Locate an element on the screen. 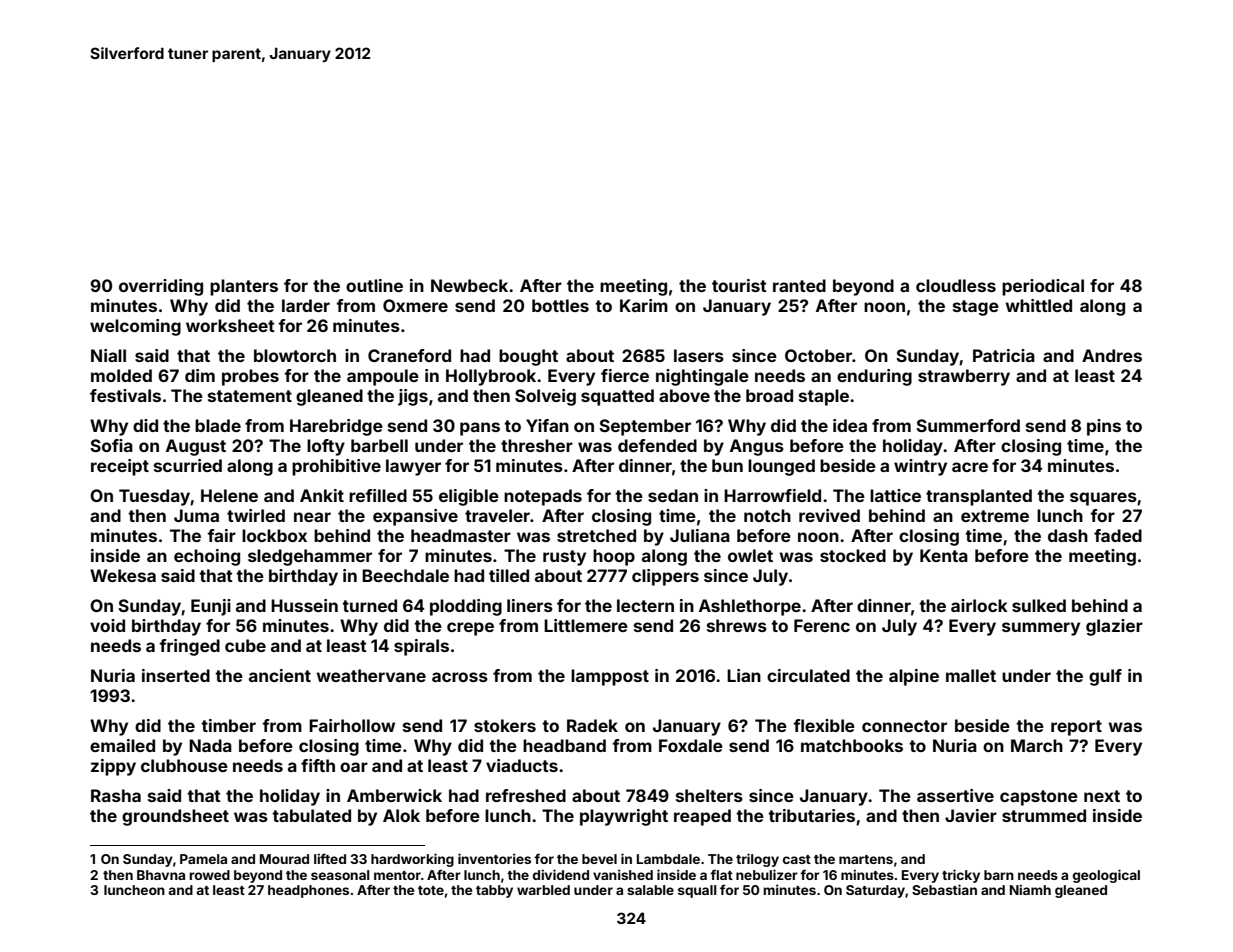 This screenshot has height=952, width=1233. Craneford is located at coordinates (409, 355).
